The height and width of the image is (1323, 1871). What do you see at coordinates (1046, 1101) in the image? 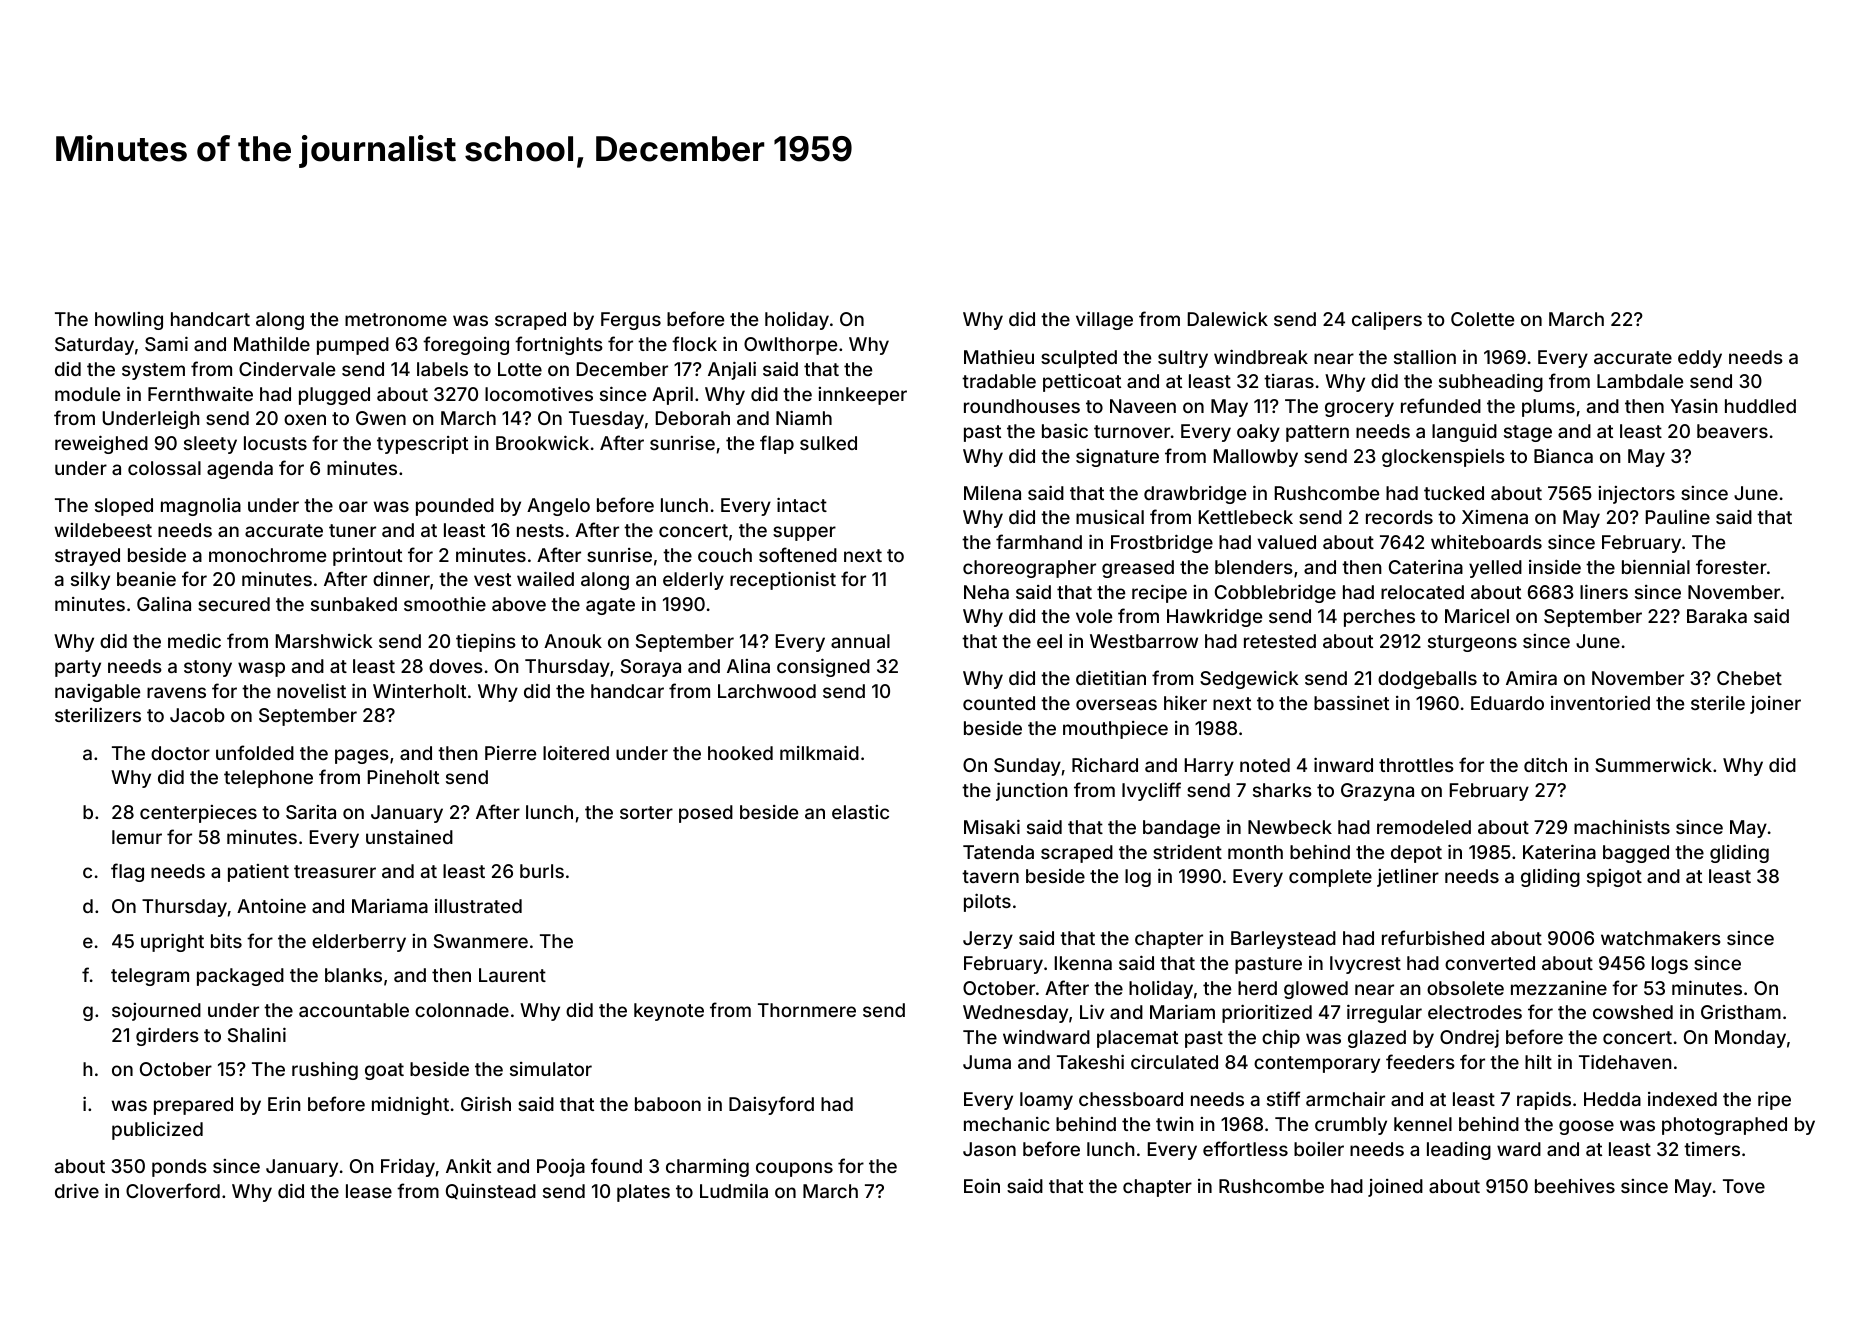
I see `loamy` at bounding box center [1046, 1101].
